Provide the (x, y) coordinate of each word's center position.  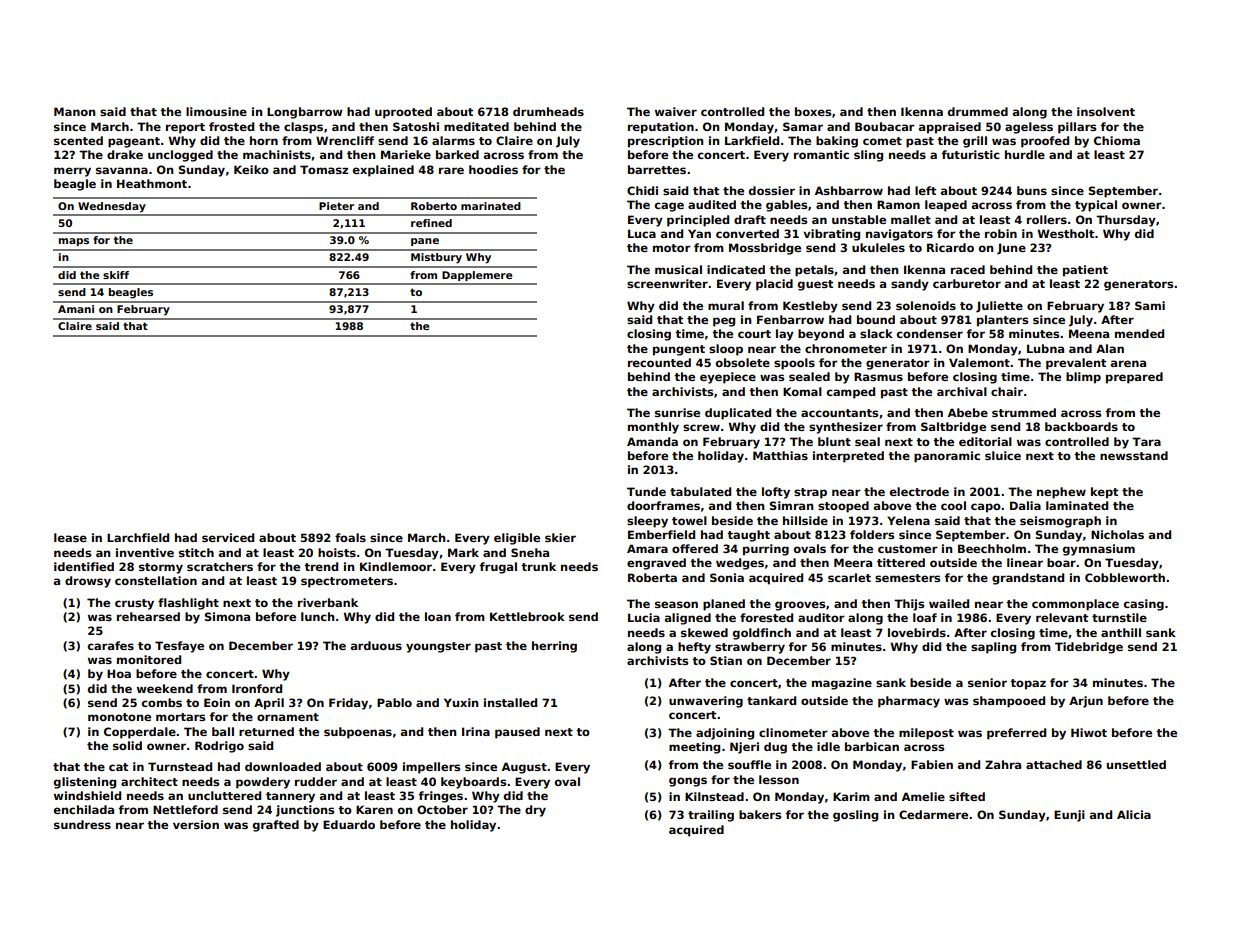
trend (321, 566)
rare (451, 170)
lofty (776, 493)
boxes (813, 111)
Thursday (1126, 221)
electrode (919, 491)
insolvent (1106, 111)
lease (70, 537)
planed (724, 605)
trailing (711, 816)
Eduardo (349, 824)
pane (425, 242)
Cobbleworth (1125, 577)
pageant (134, 142)
